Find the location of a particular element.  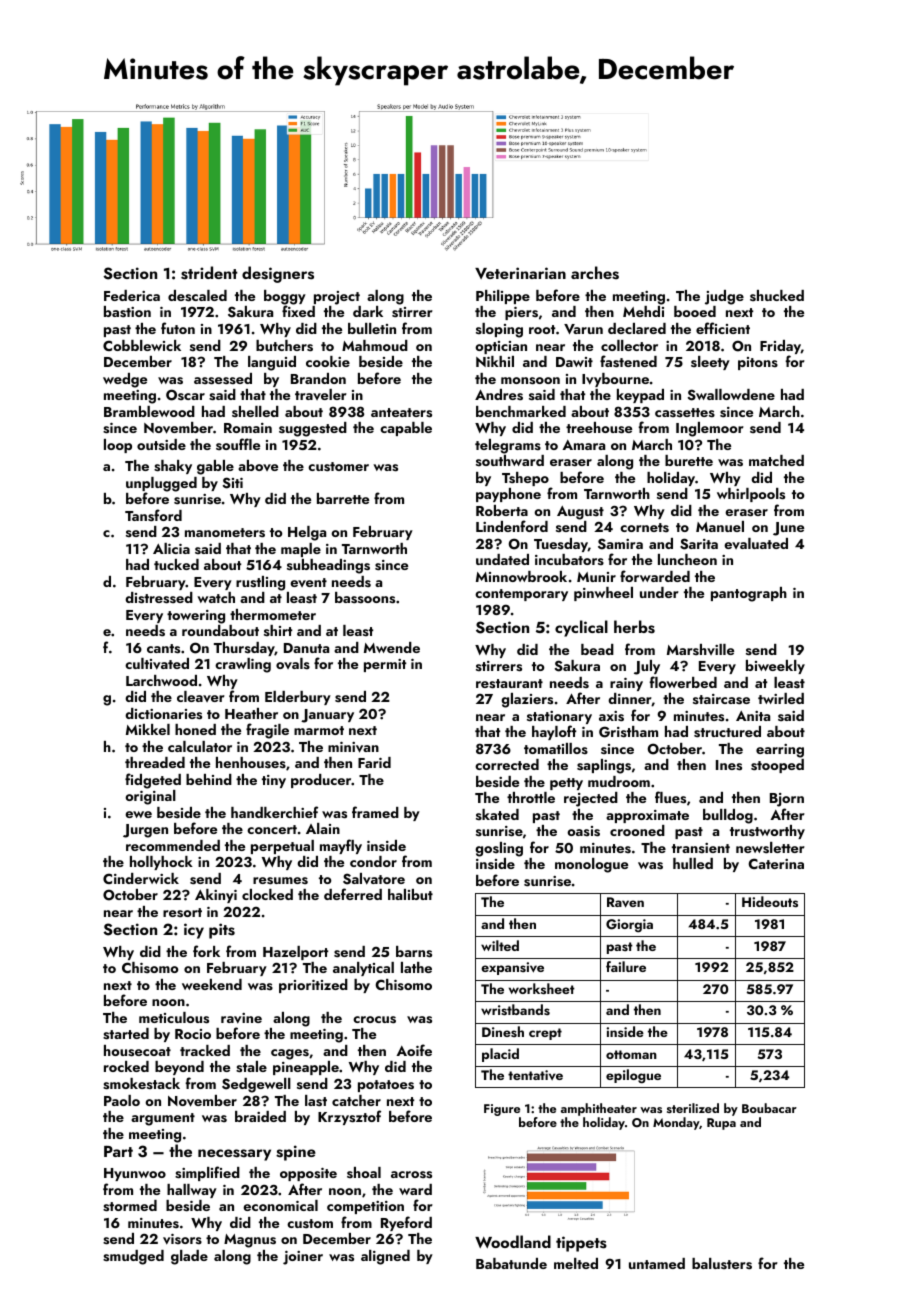

Federica is located at coordinates (132, 295).
